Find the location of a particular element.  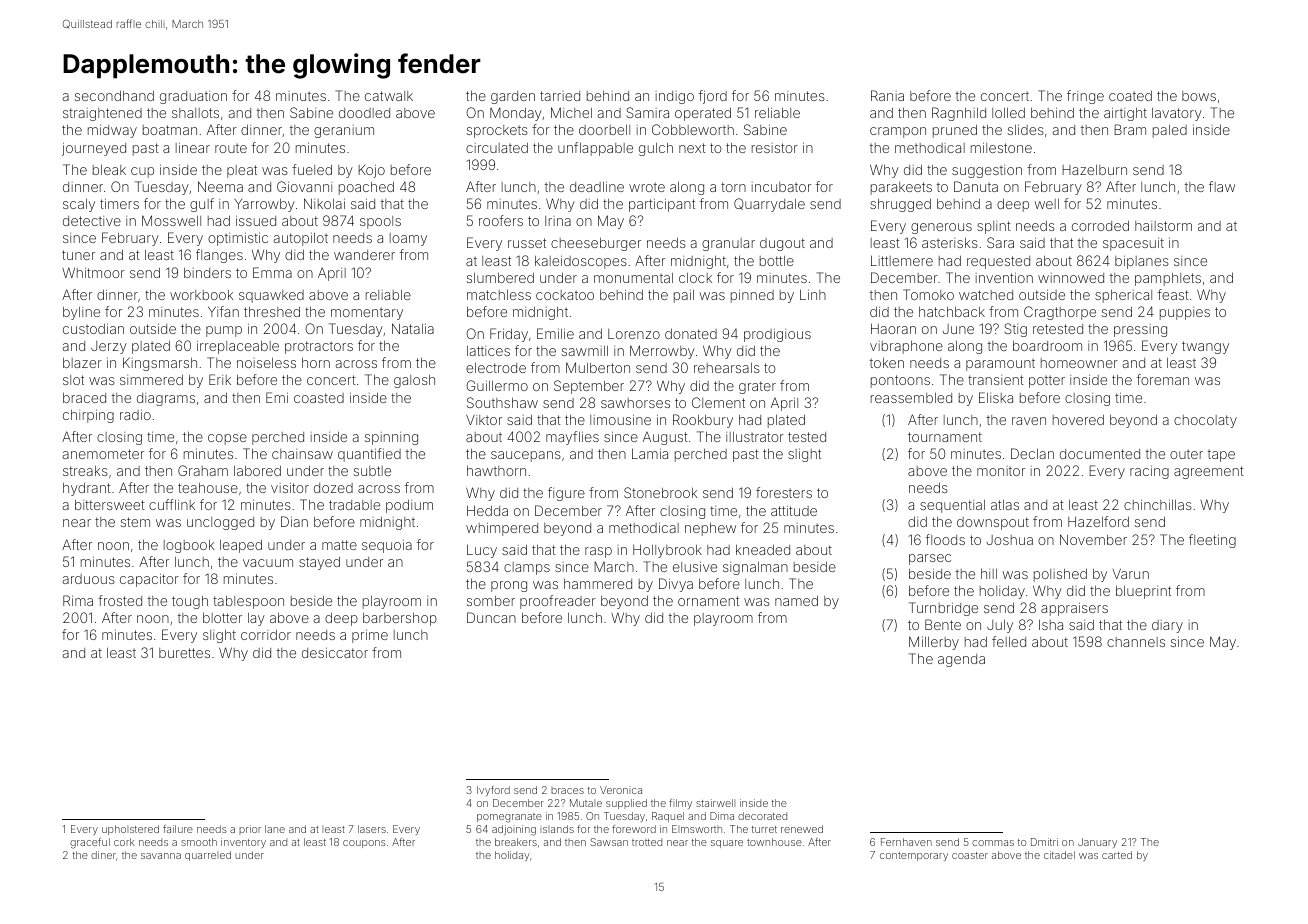

fleeting is located at coordinates (1212, 541).
